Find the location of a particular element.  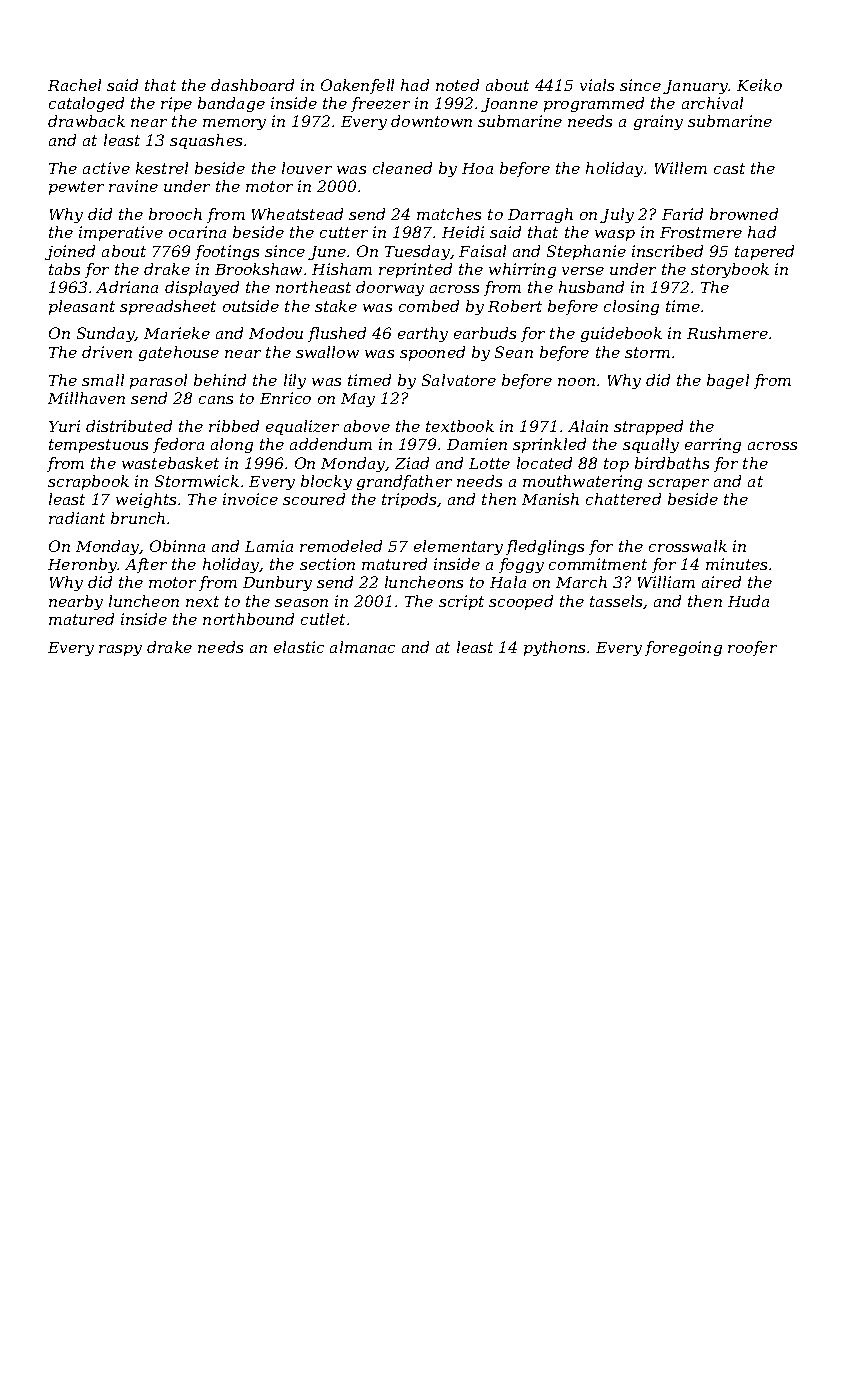

raspy is located at coordinates (120, 650).
